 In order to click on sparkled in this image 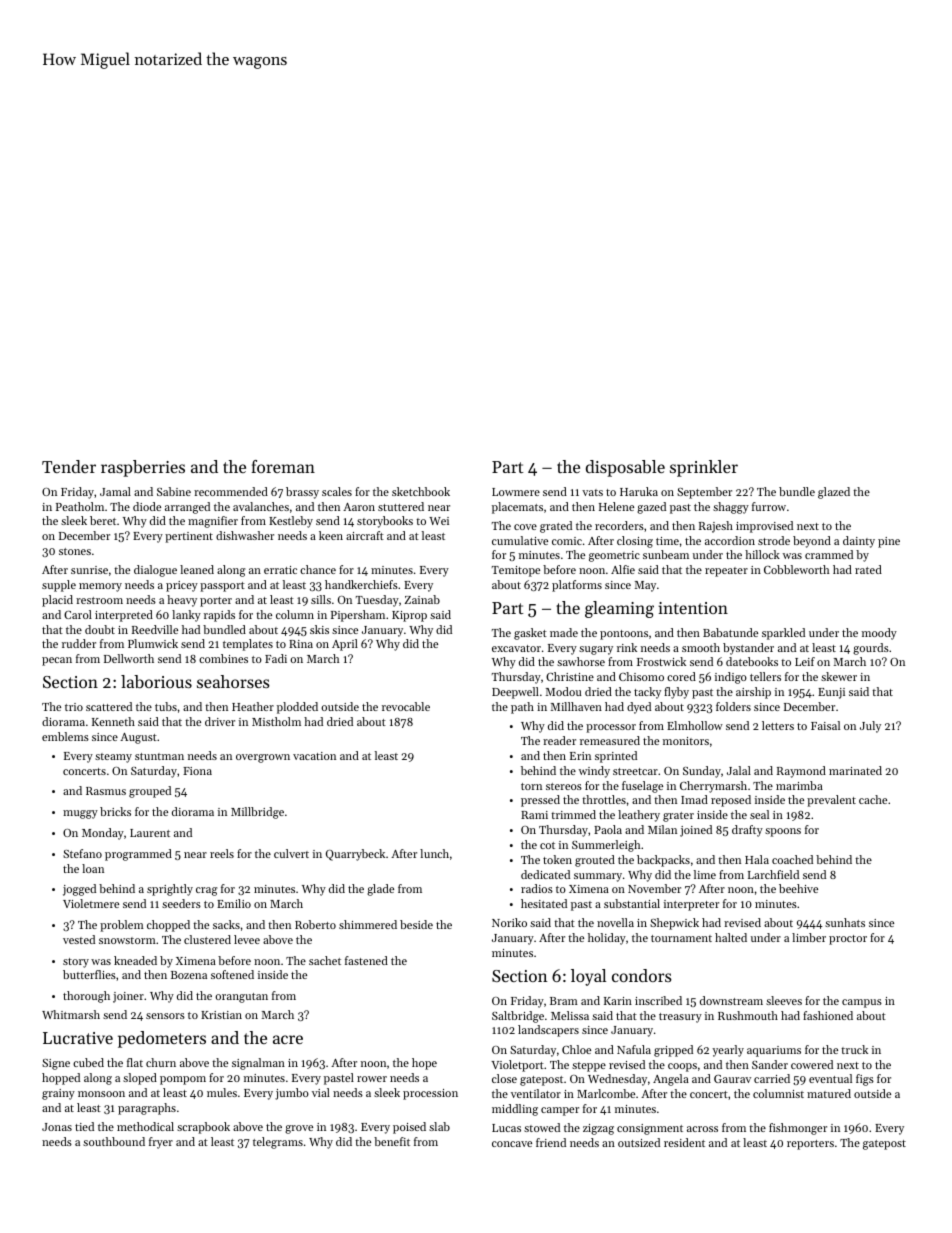, I will do `click(783, 634)`.
